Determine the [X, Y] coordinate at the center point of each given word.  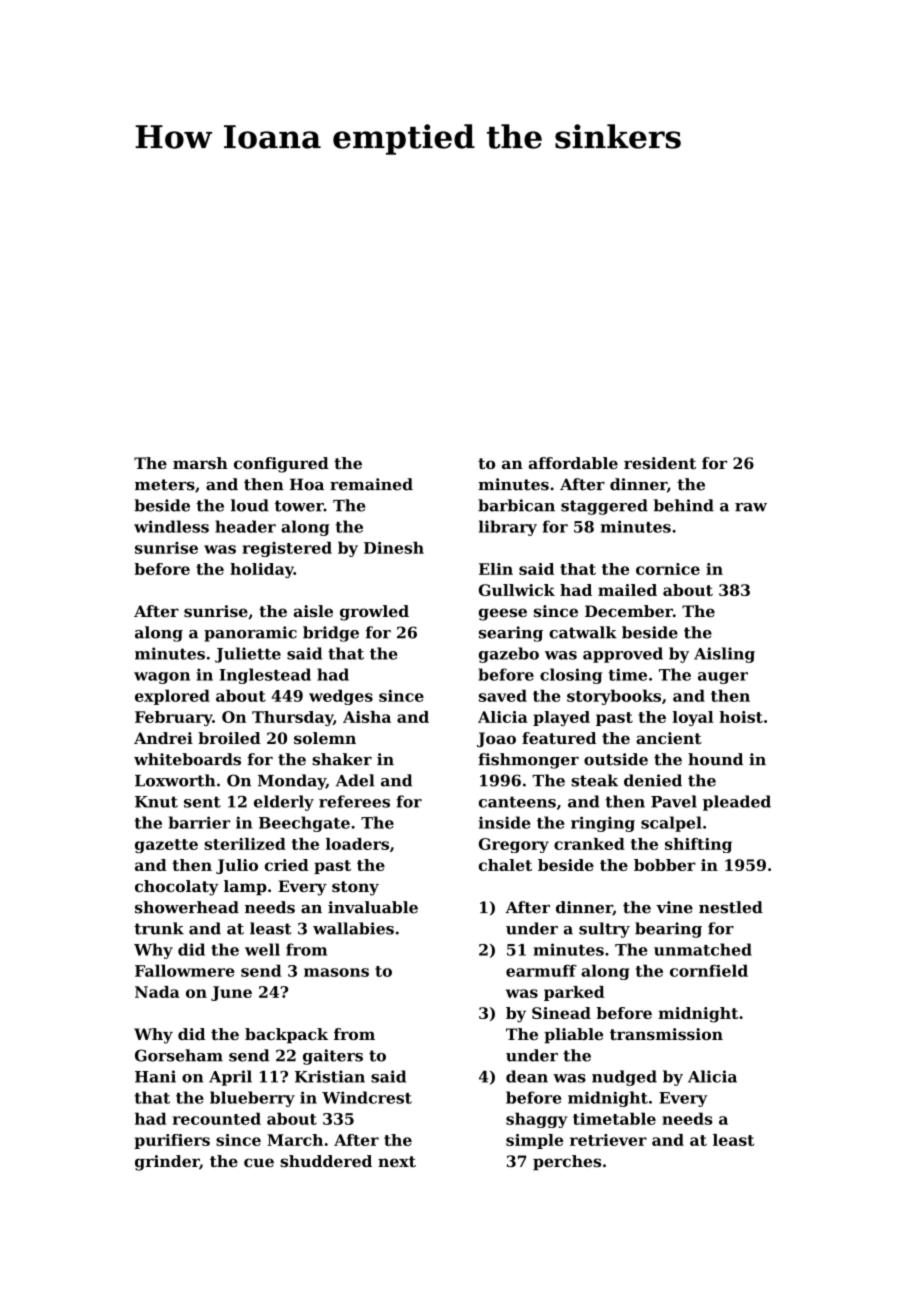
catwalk [583, 632]
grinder [167, 1163]
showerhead [187, 907]
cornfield [709, 970]
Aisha [367, 717]
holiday [262, 570]
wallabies [353, 928]
